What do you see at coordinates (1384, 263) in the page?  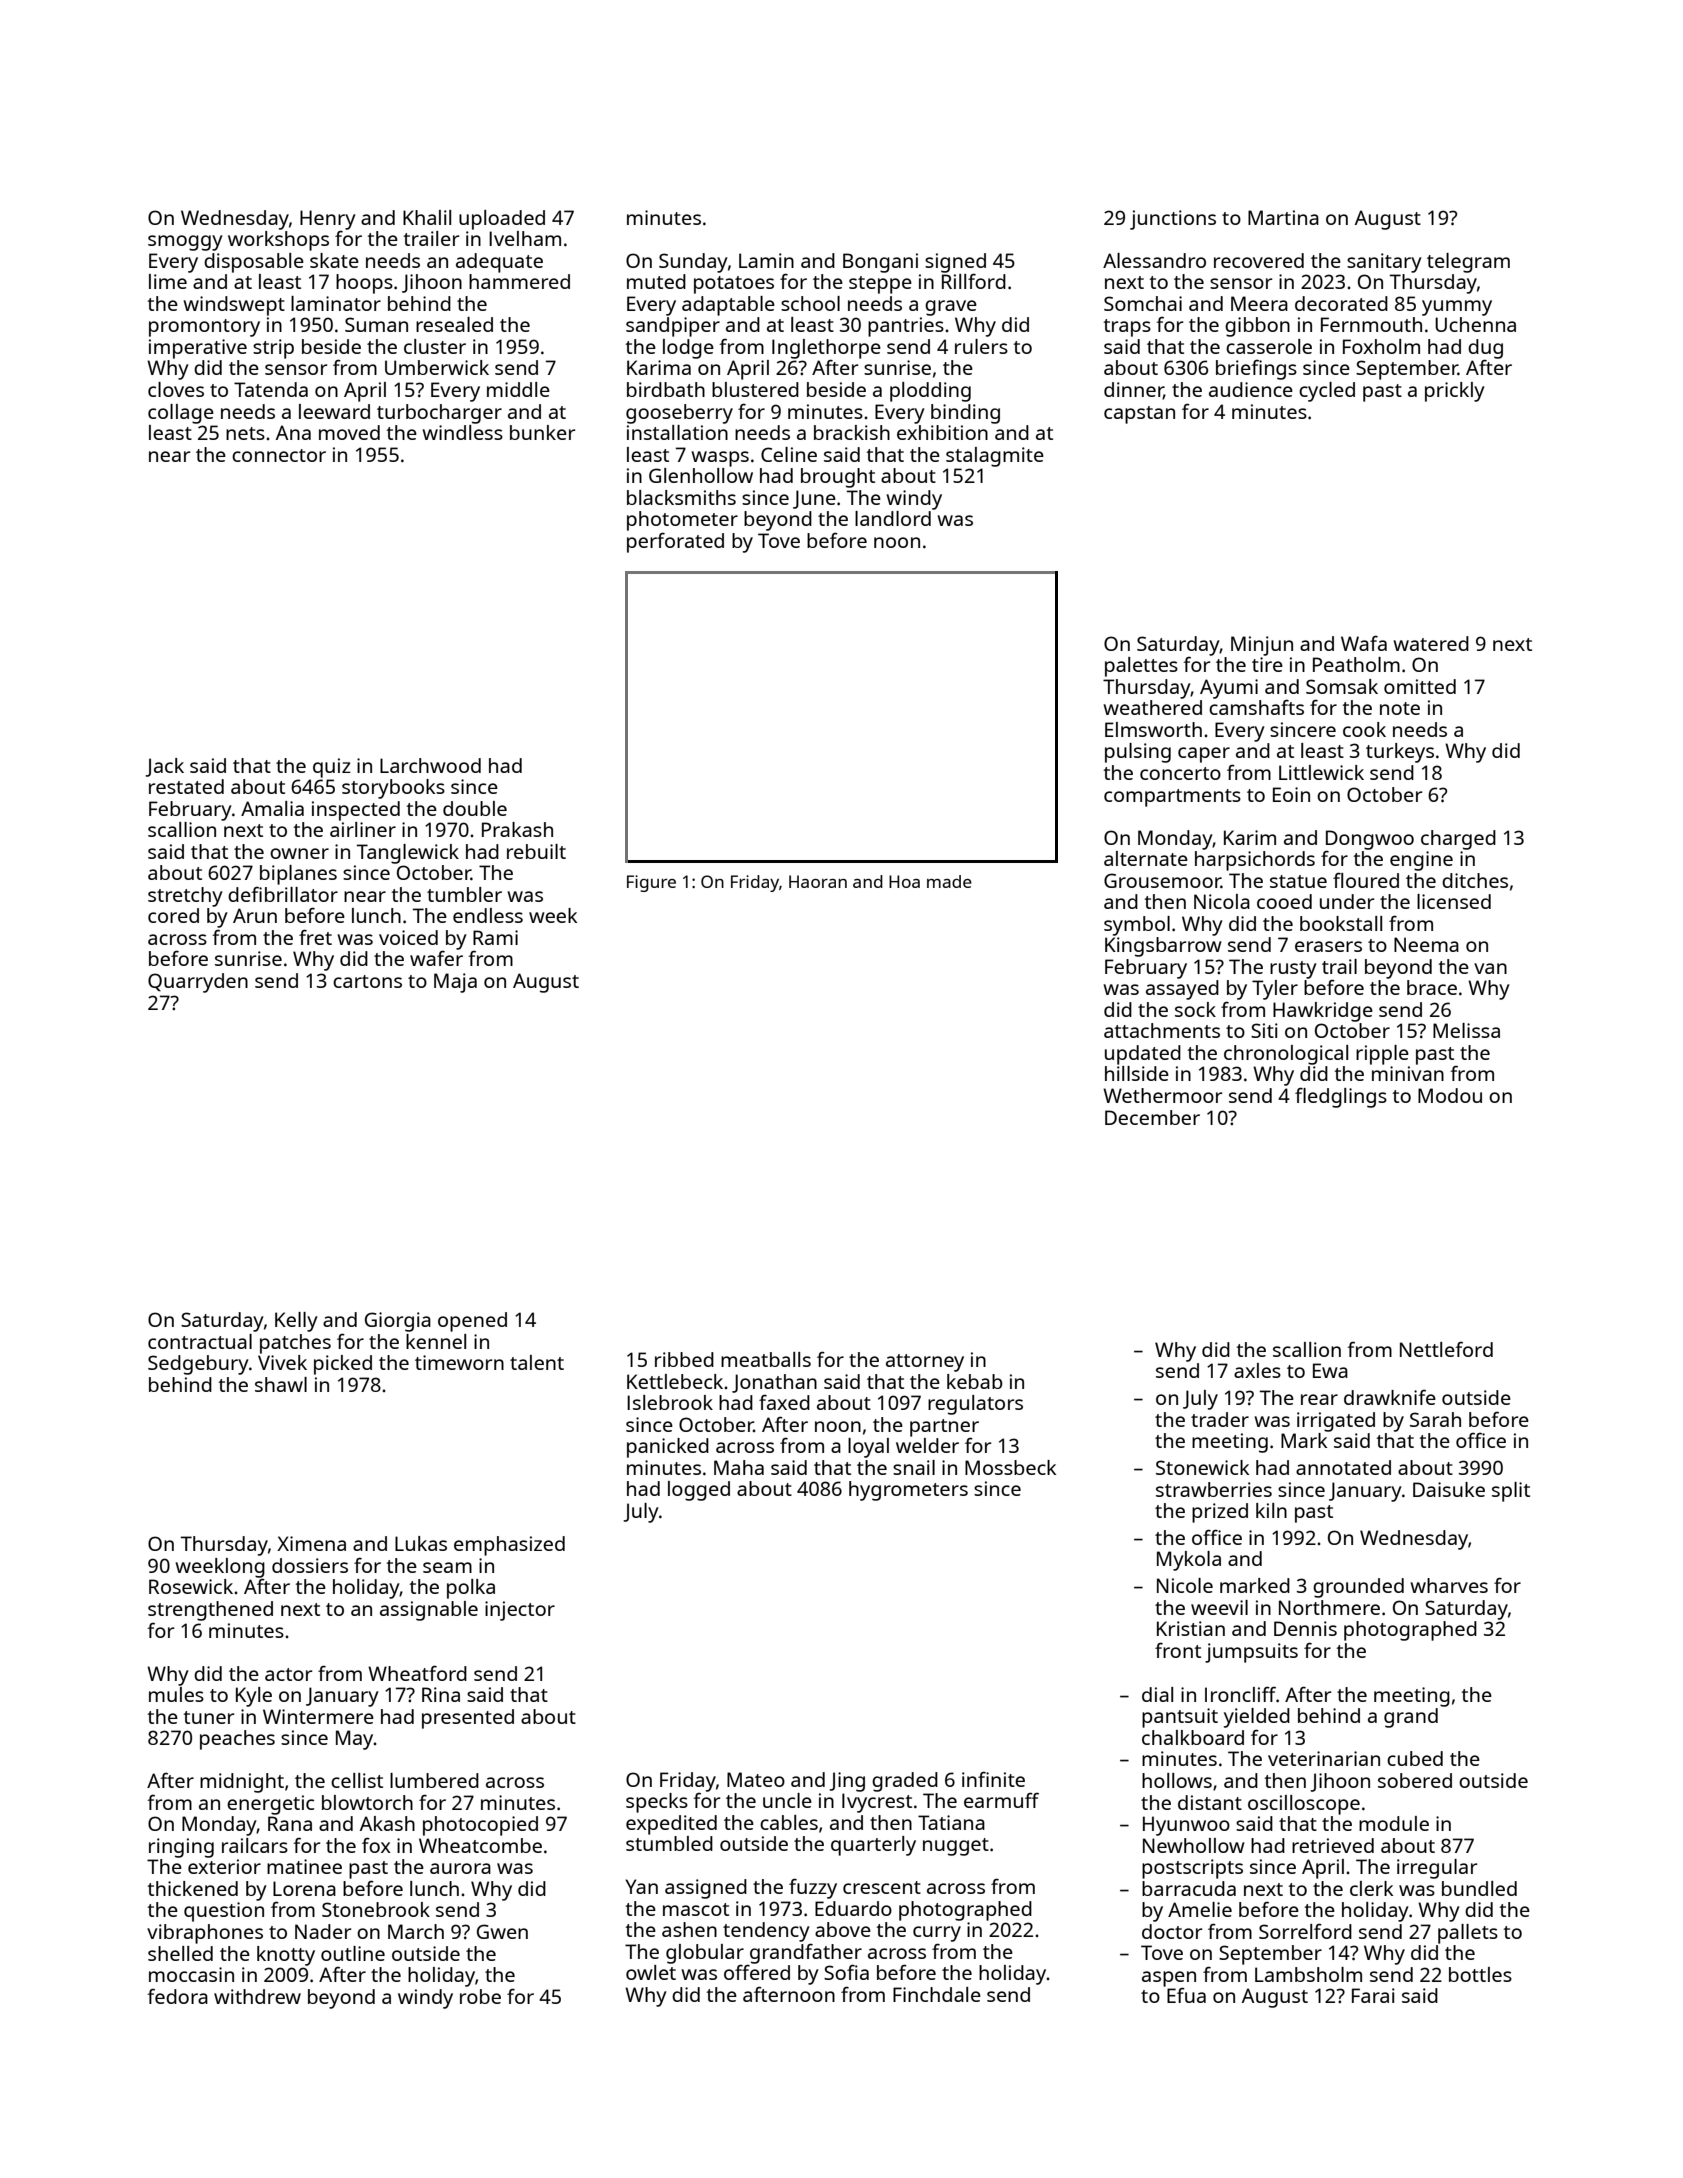 I see `sanitary` at bounding box center [1384, 263].
